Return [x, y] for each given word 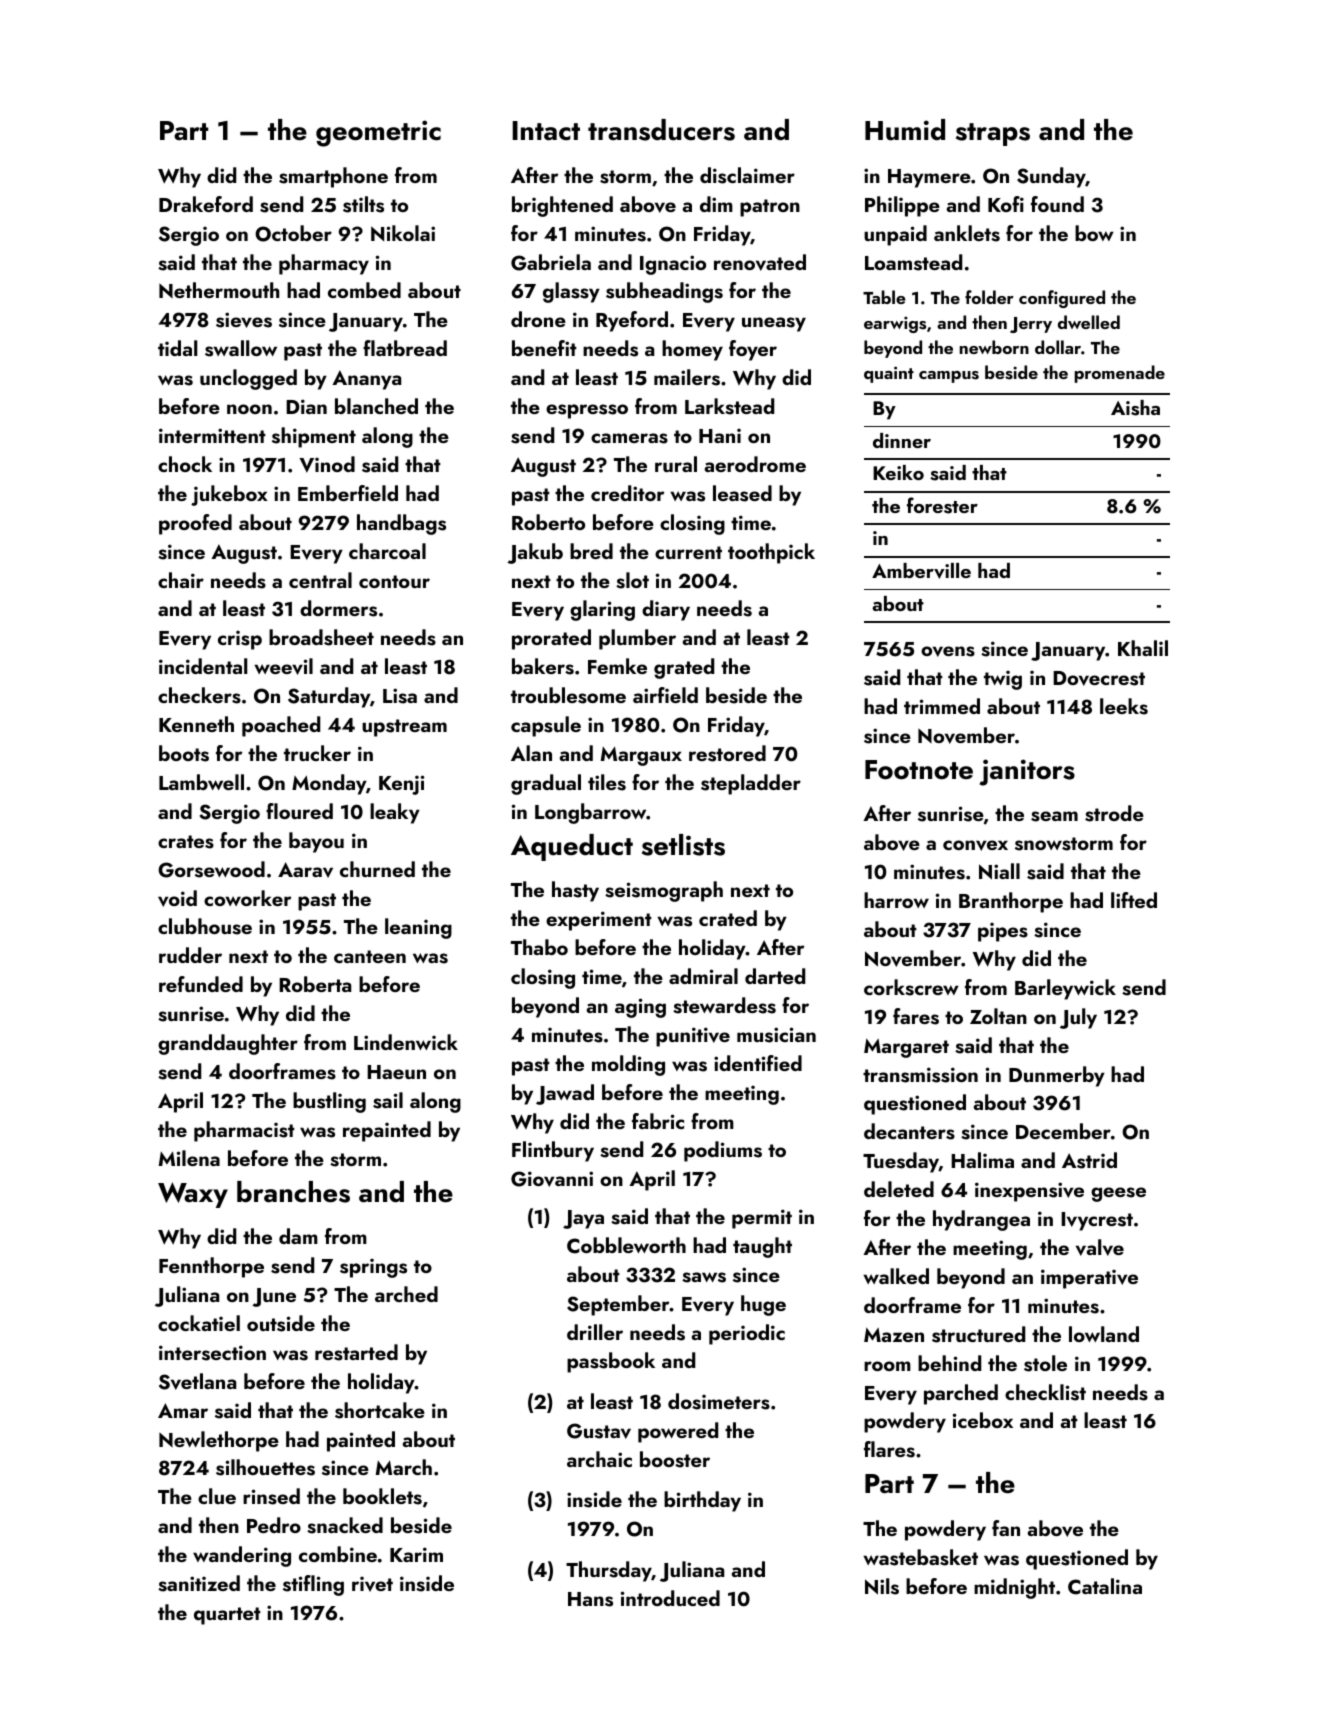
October [293, 233]
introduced [670, 1598]
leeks [1124, 706]
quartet [227, 1616]
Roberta [315, 984]
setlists [683, 845]
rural [676, 464]
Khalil [1143, 648]
